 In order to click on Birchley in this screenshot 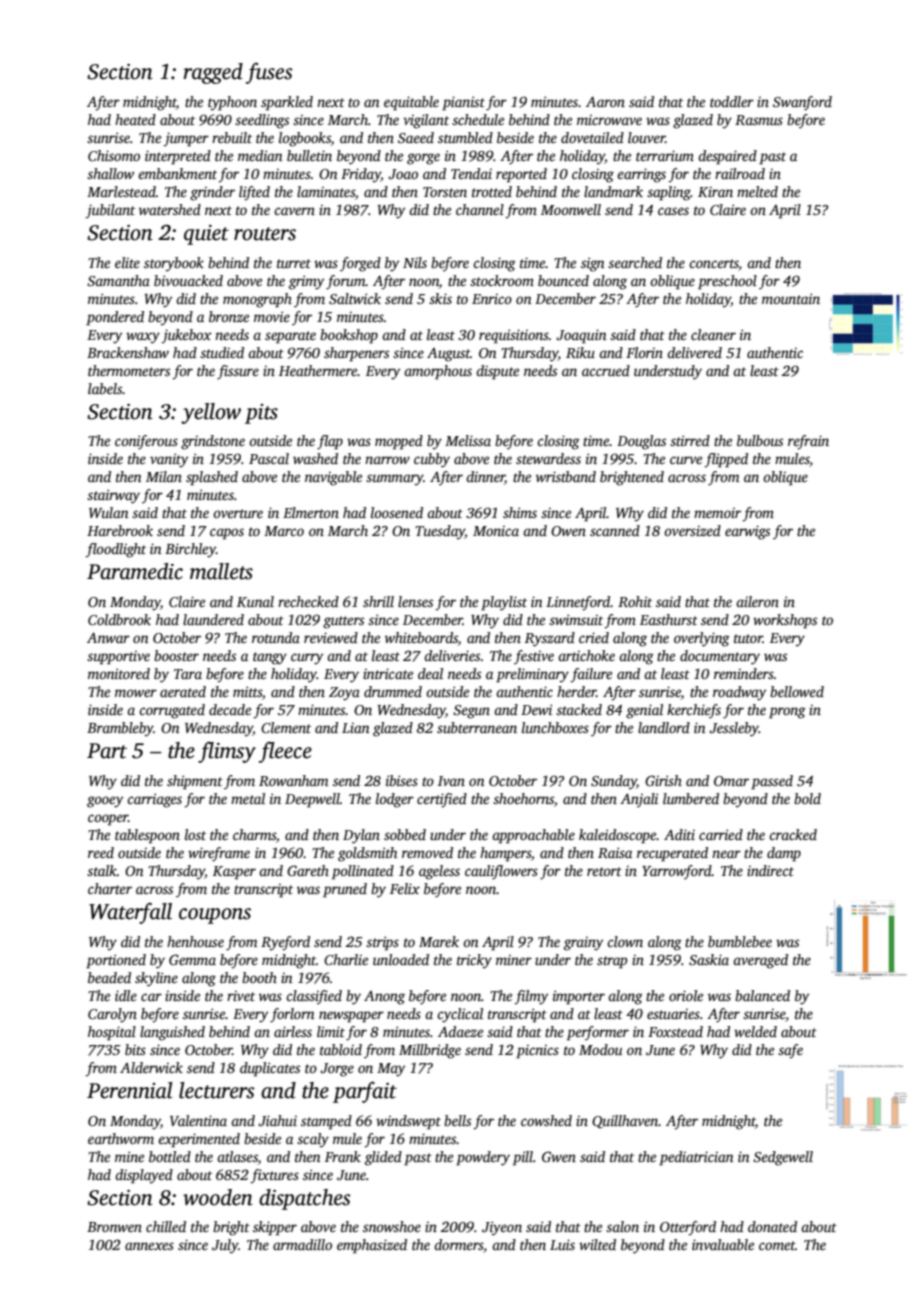, I will do `click(190, 550)`.
